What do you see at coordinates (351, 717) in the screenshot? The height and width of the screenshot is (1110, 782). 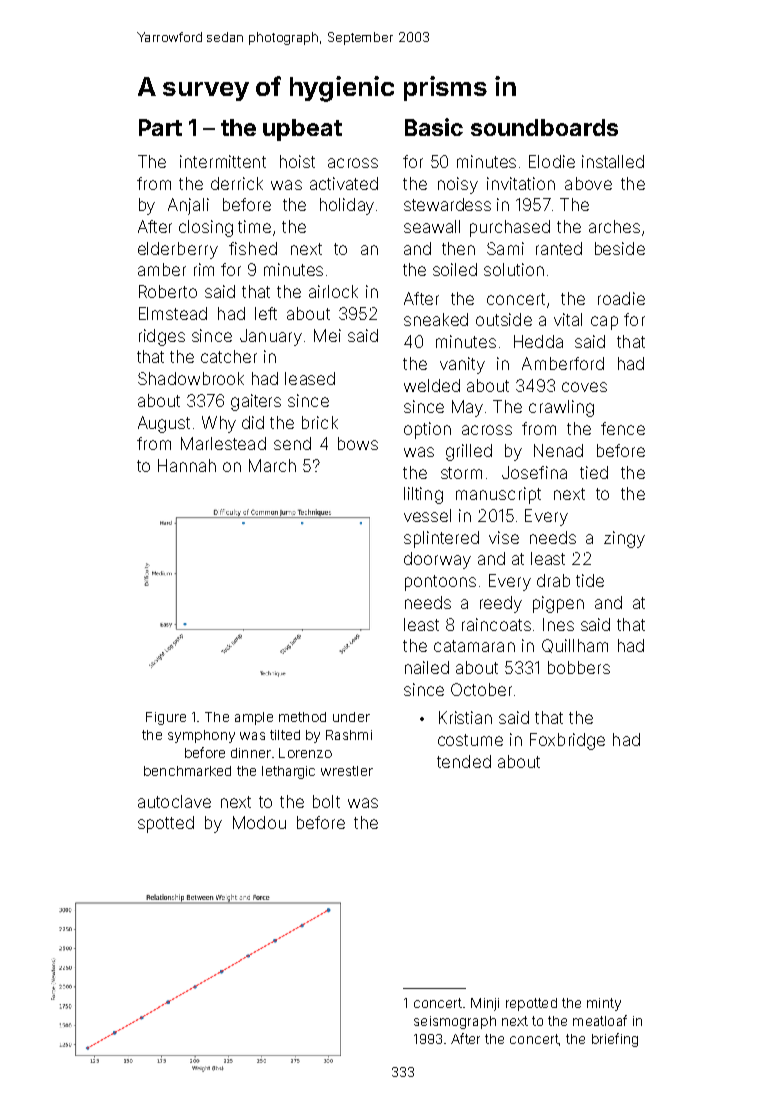 I see `under` at bounding box center [351, 717].
